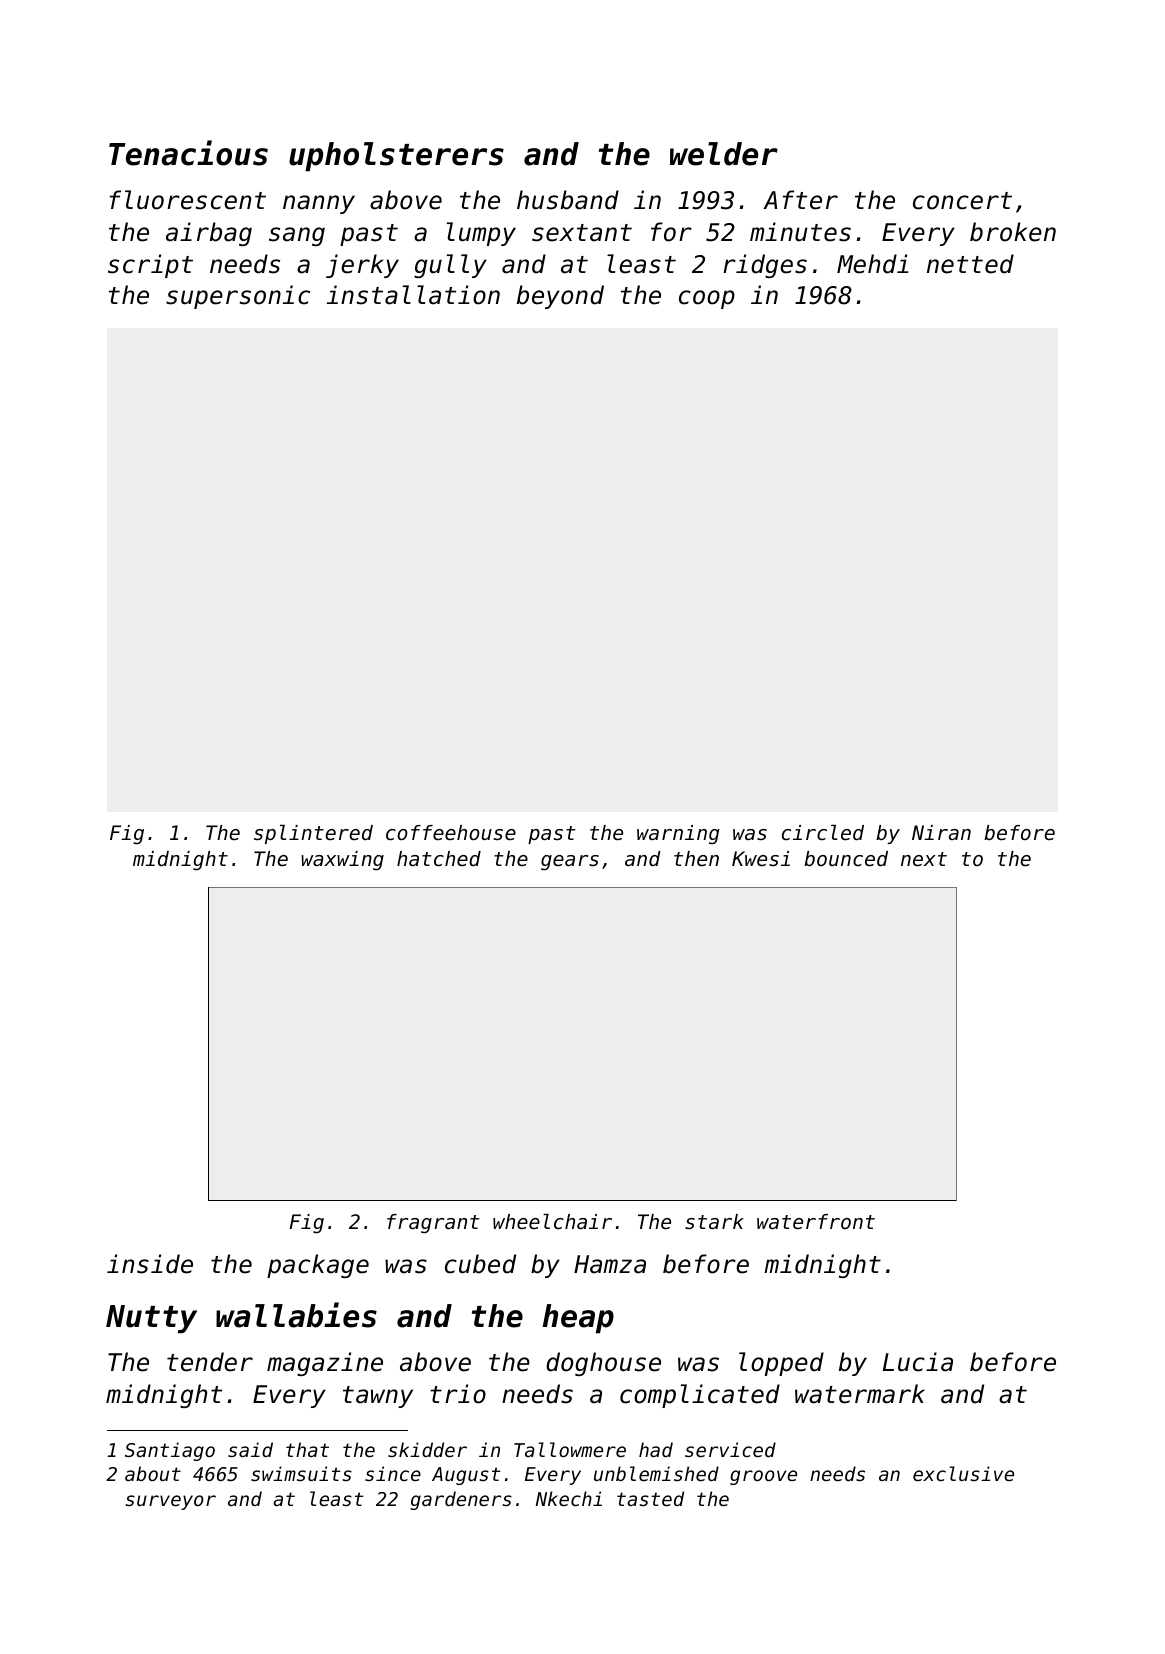  What do you see at coordinates (941, 832) in the screenshot?
I see `Niran` at bounding box center [941, 832].
